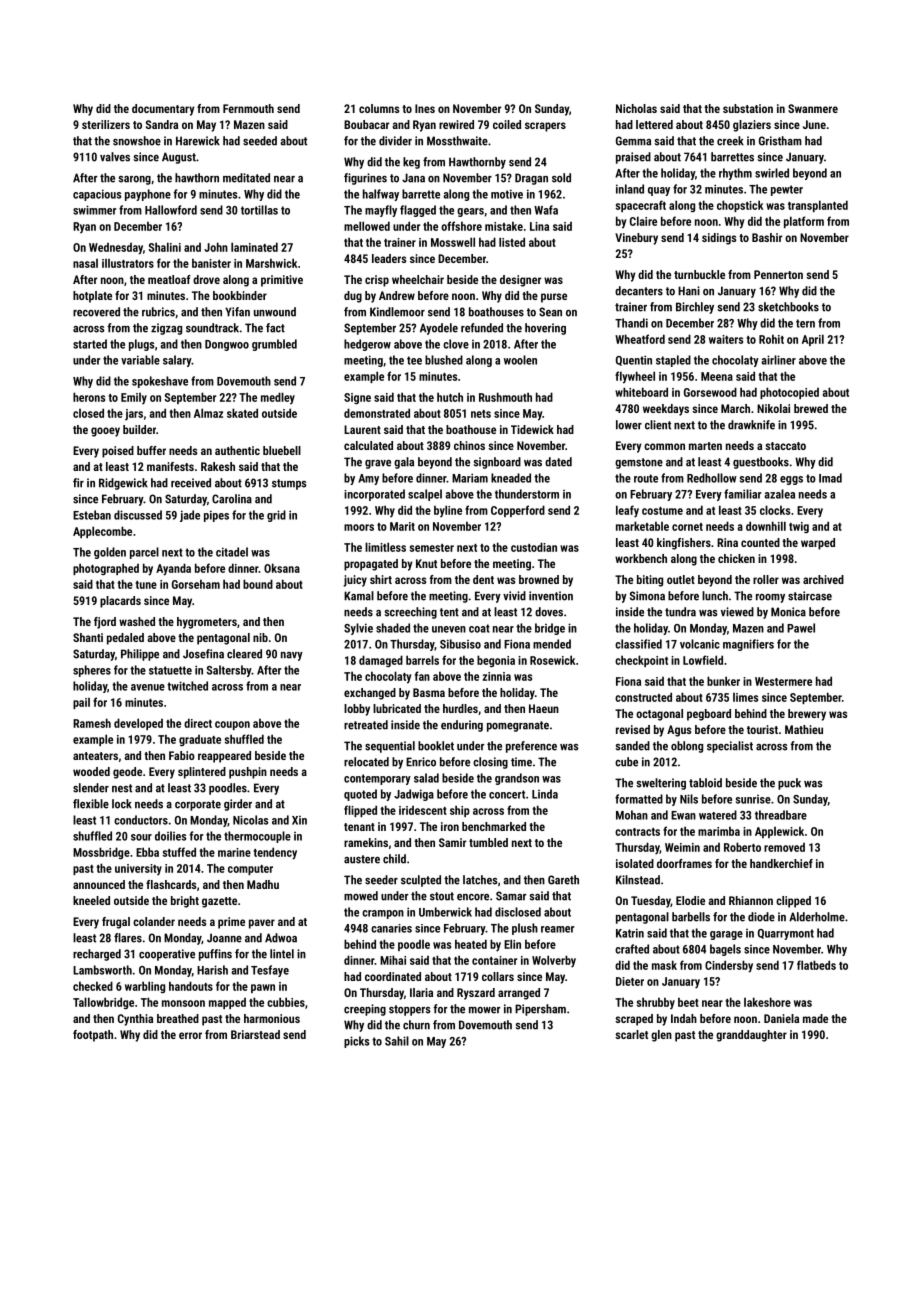 This image has height=1308, width=924. Describe the element at coordinates (816, 965) in the image. I see `flatbeds` at that location.
